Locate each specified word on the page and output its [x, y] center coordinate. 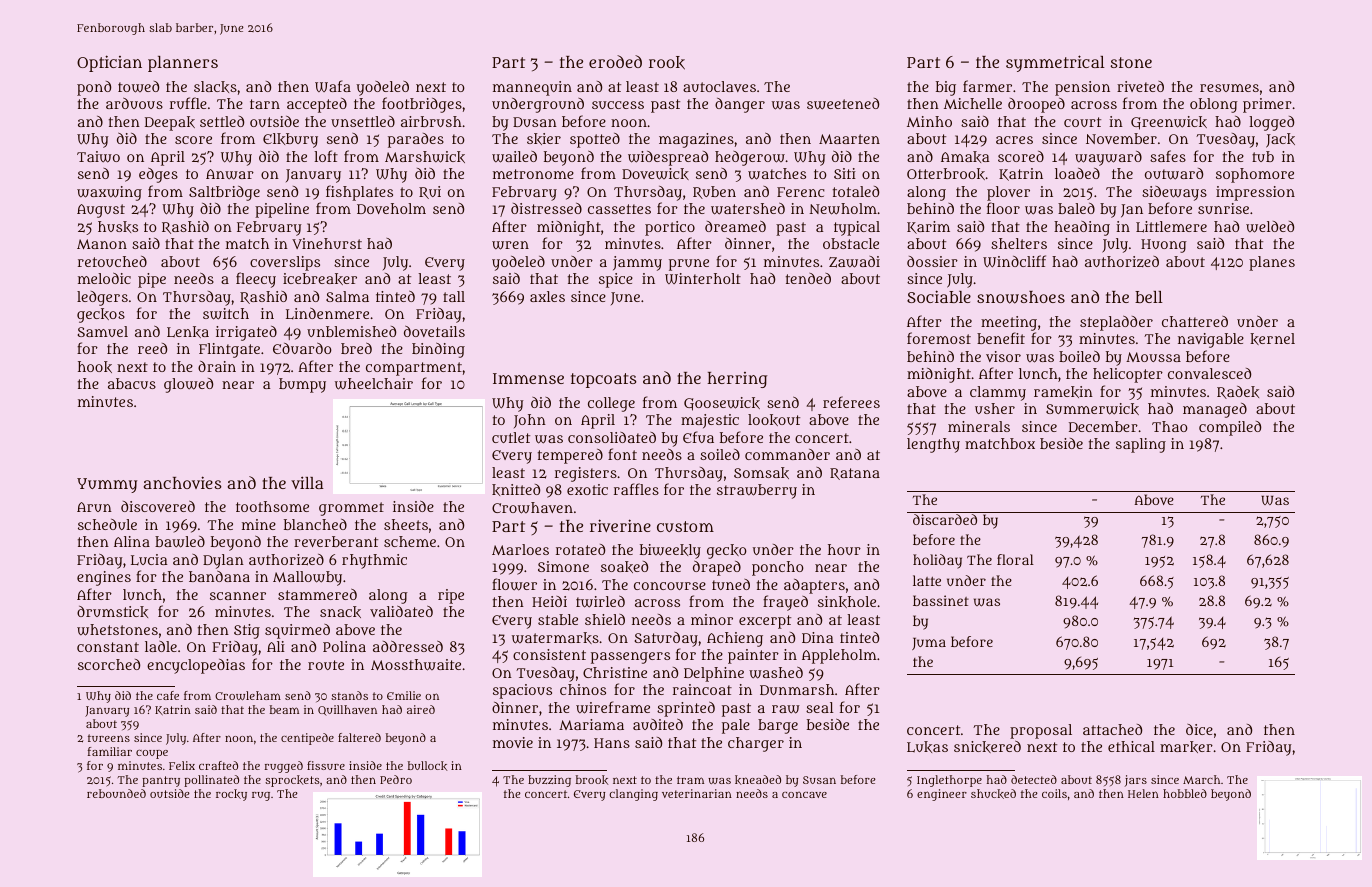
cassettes [619, 209]
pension [1082, 88]
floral [1015, 559]
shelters [1019, 243]
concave [804, 795]
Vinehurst [327, 243]
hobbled [1185, 793]
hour [844, 549]
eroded [615, 61]
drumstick [112, 612]
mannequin [532, 88]
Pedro [396, 779]
